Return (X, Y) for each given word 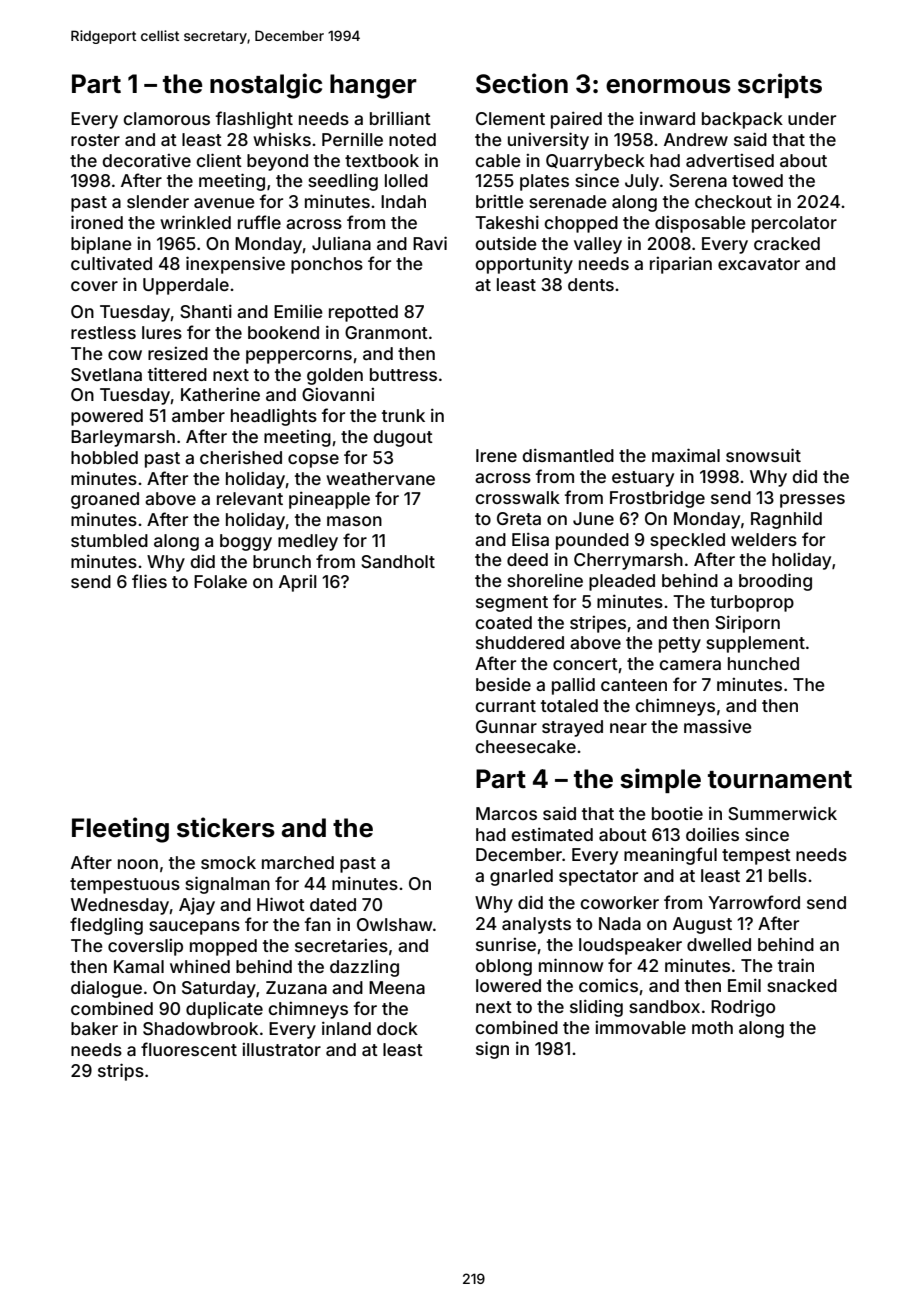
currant (505, 706)
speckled (687, 541)
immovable (640, 1027)
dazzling (364, 968)
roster (95, 140)
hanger (373, 86)
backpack (742, 120)
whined (200, 966)
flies (149, 581)
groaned (105, 500)
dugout (403, 438)
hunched (763, 663)
